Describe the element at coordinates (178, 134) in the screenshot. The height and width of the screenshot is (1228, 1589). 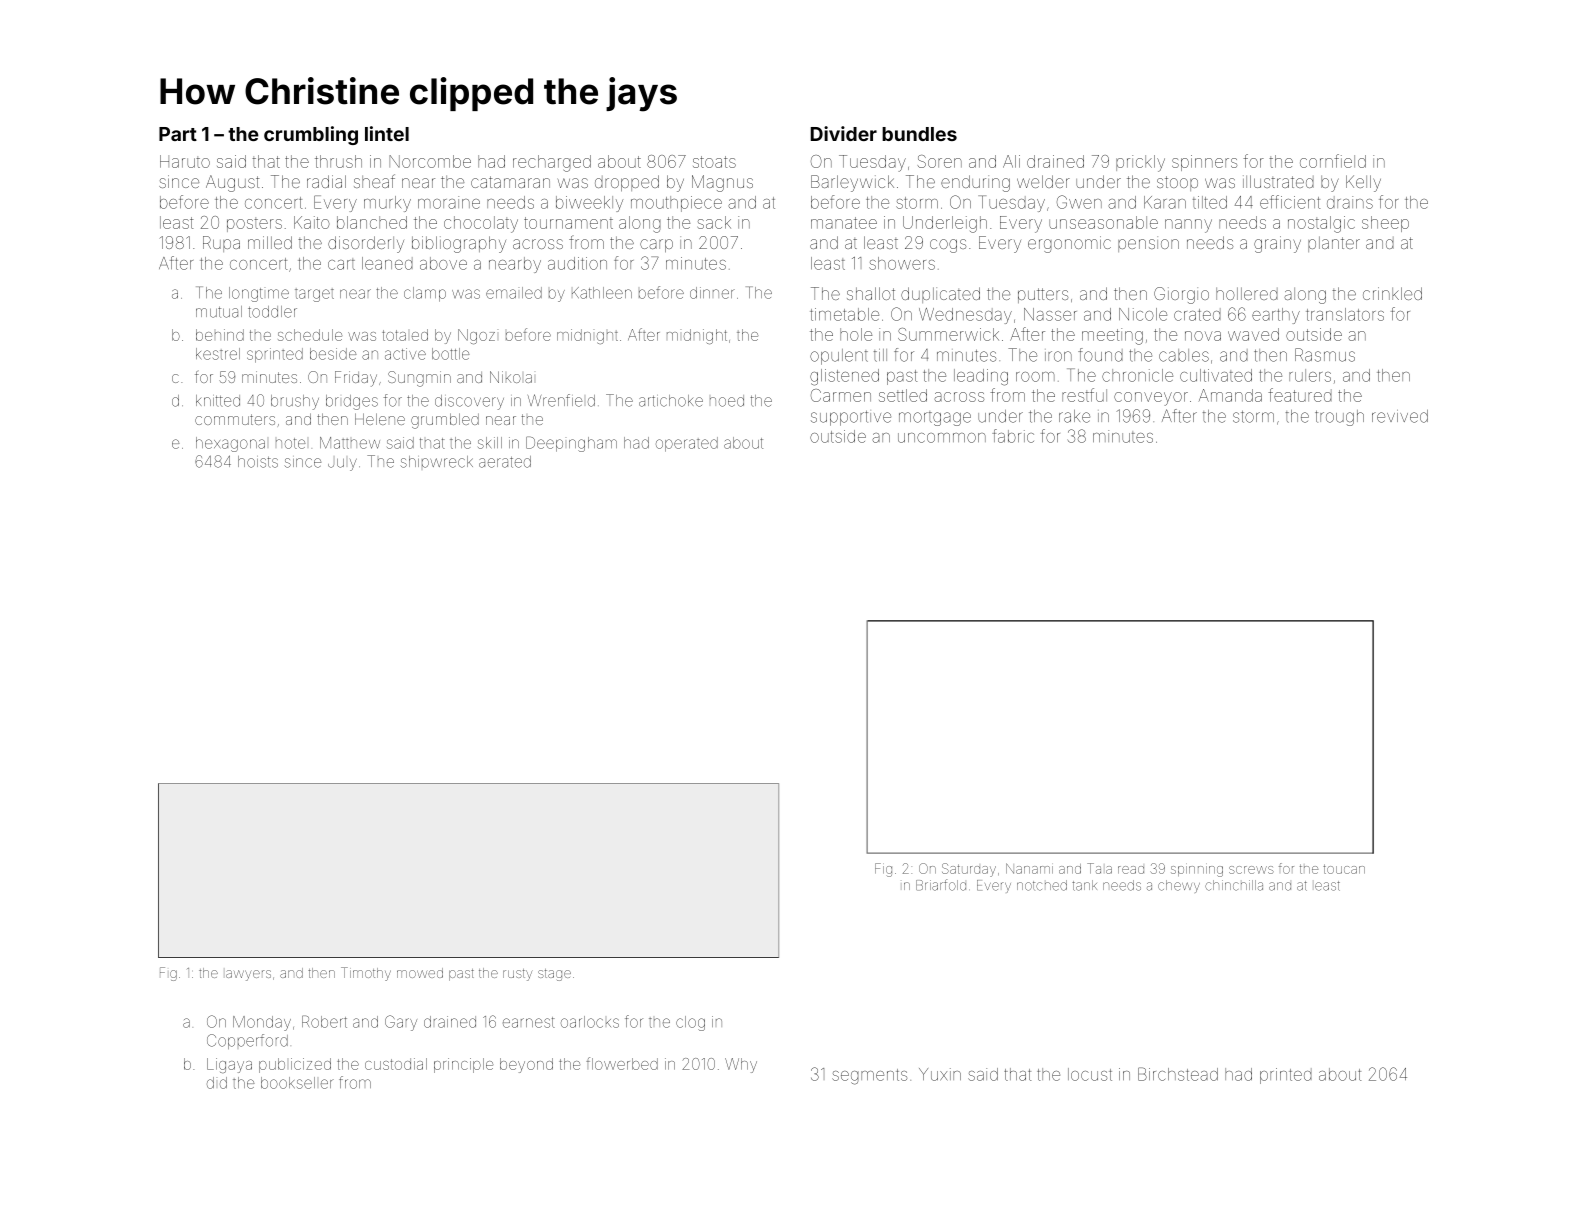
I see `Part` at that location.
